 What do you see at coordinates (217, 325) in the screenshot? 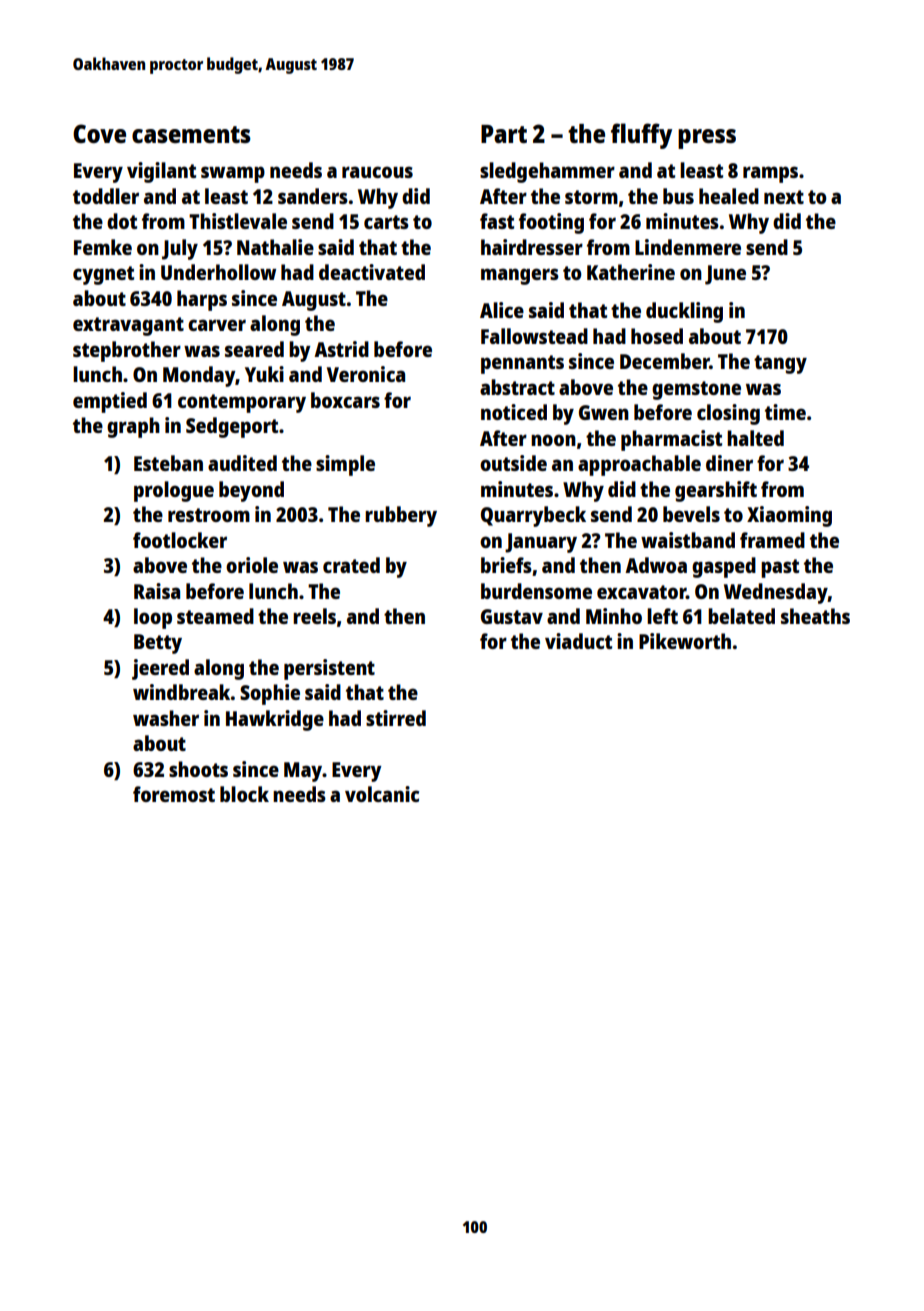
I see `carver` at bounding box center [217, 325].
